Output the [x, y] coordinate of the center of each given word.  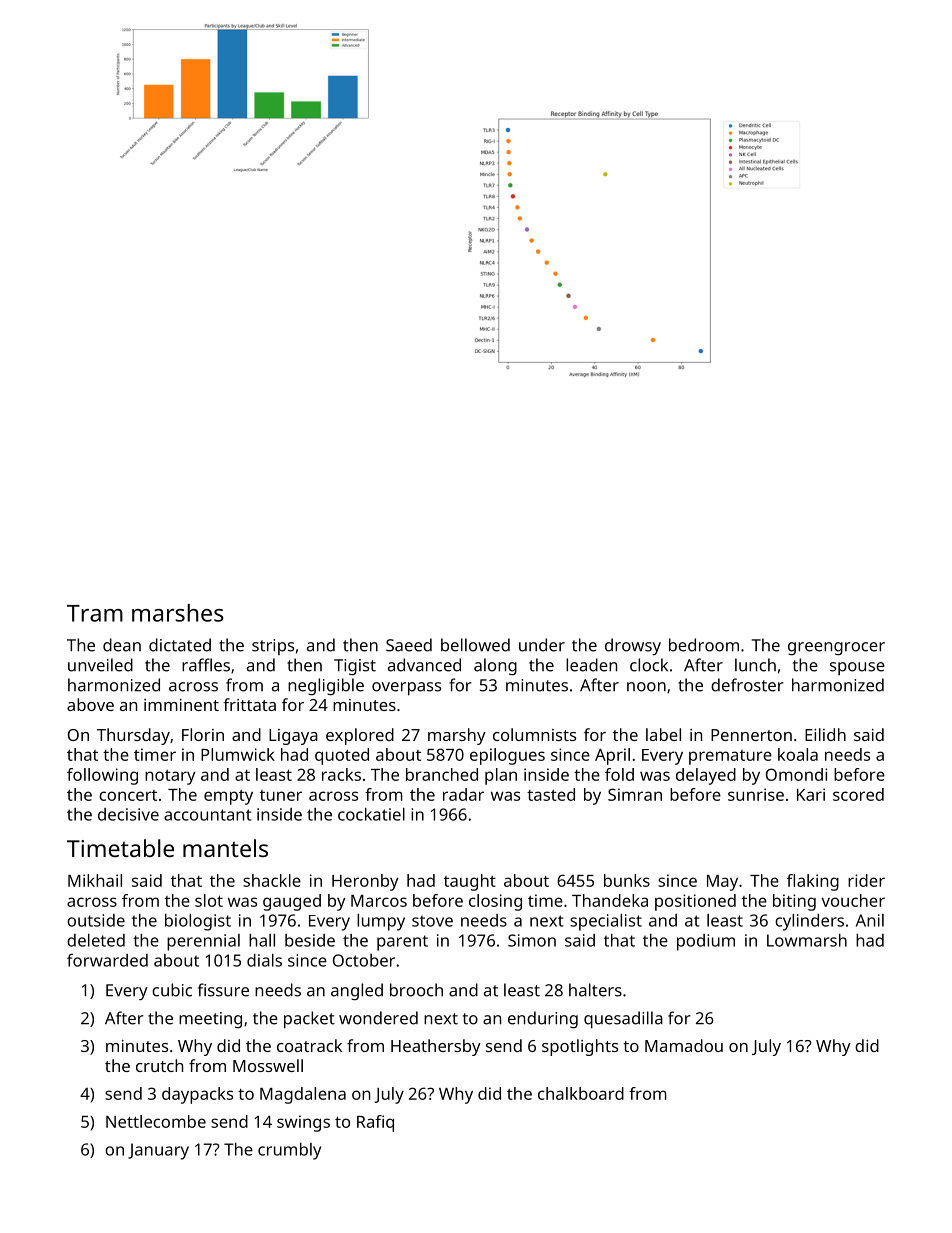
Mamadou [684, 1045]
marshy [457, 736]
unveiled [100, 665]
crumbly [289, 1151]
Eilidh [825, 734]
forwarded [107, 960]
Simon [532, 940]
